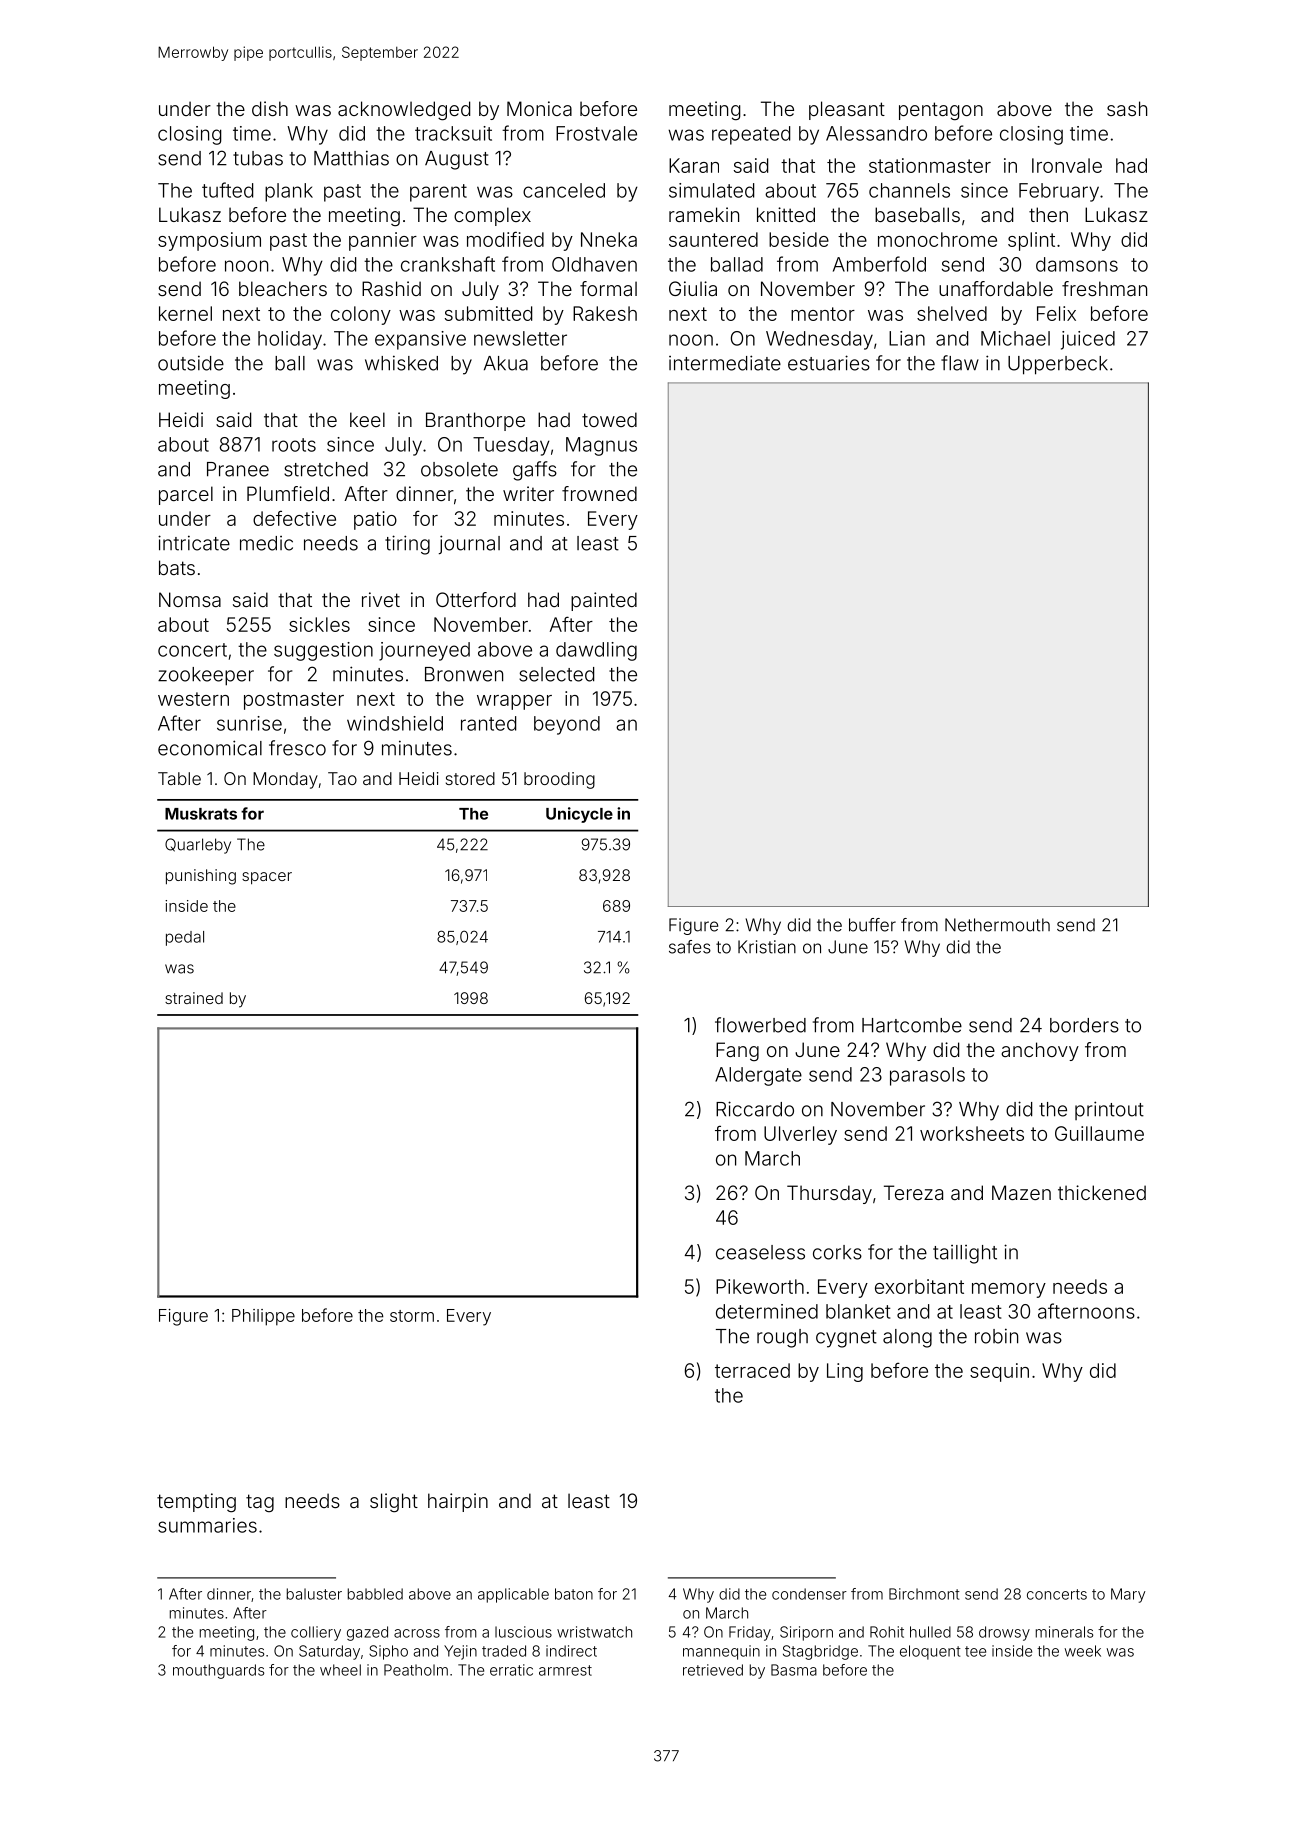  Describe the element at coordinates (872, 925) in the document. I see `buffer` at that location.
